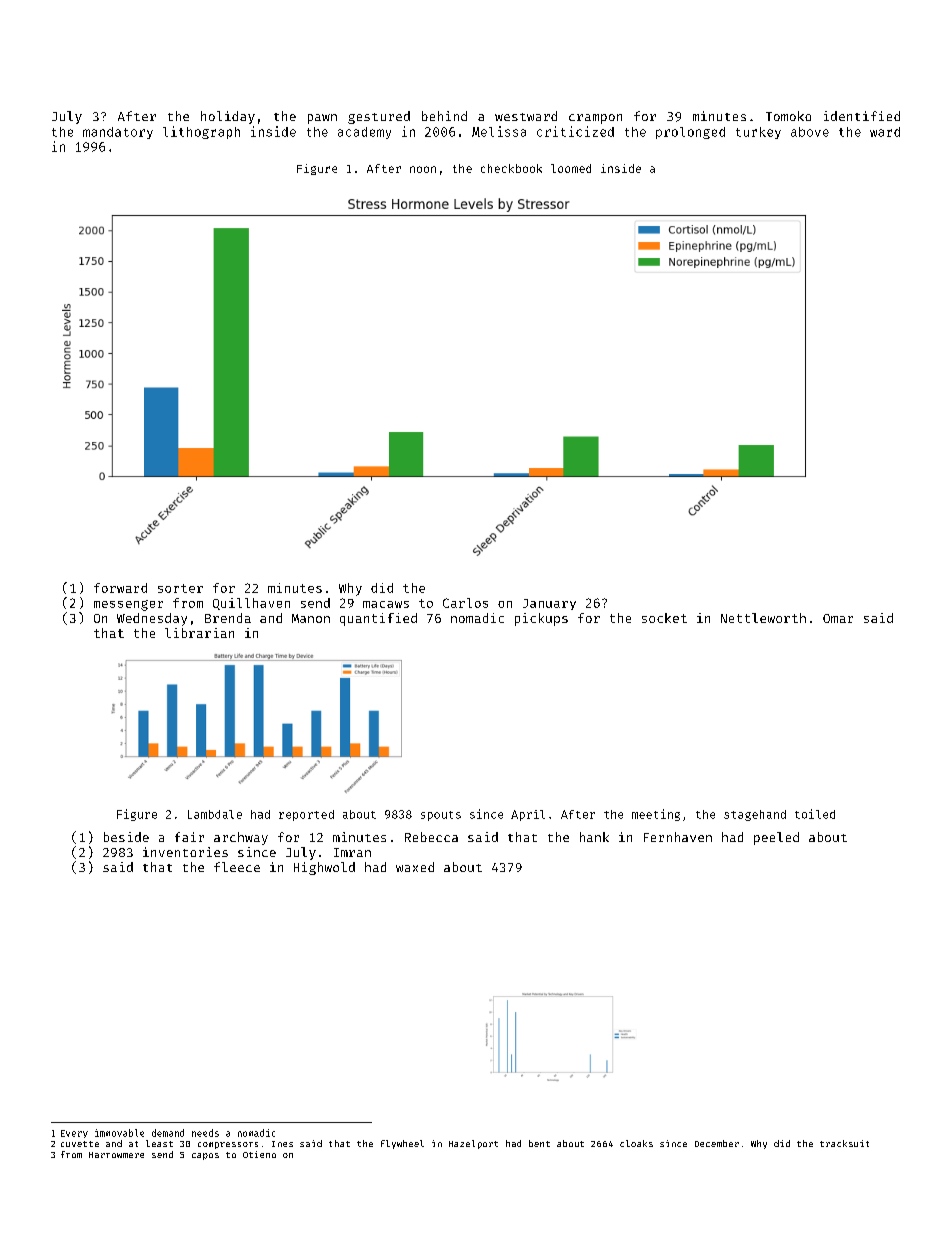 This page has width=952, height=1233. Describe the element at coordinates (251, 604) in the page. I see `Quillhaven` at that location.
